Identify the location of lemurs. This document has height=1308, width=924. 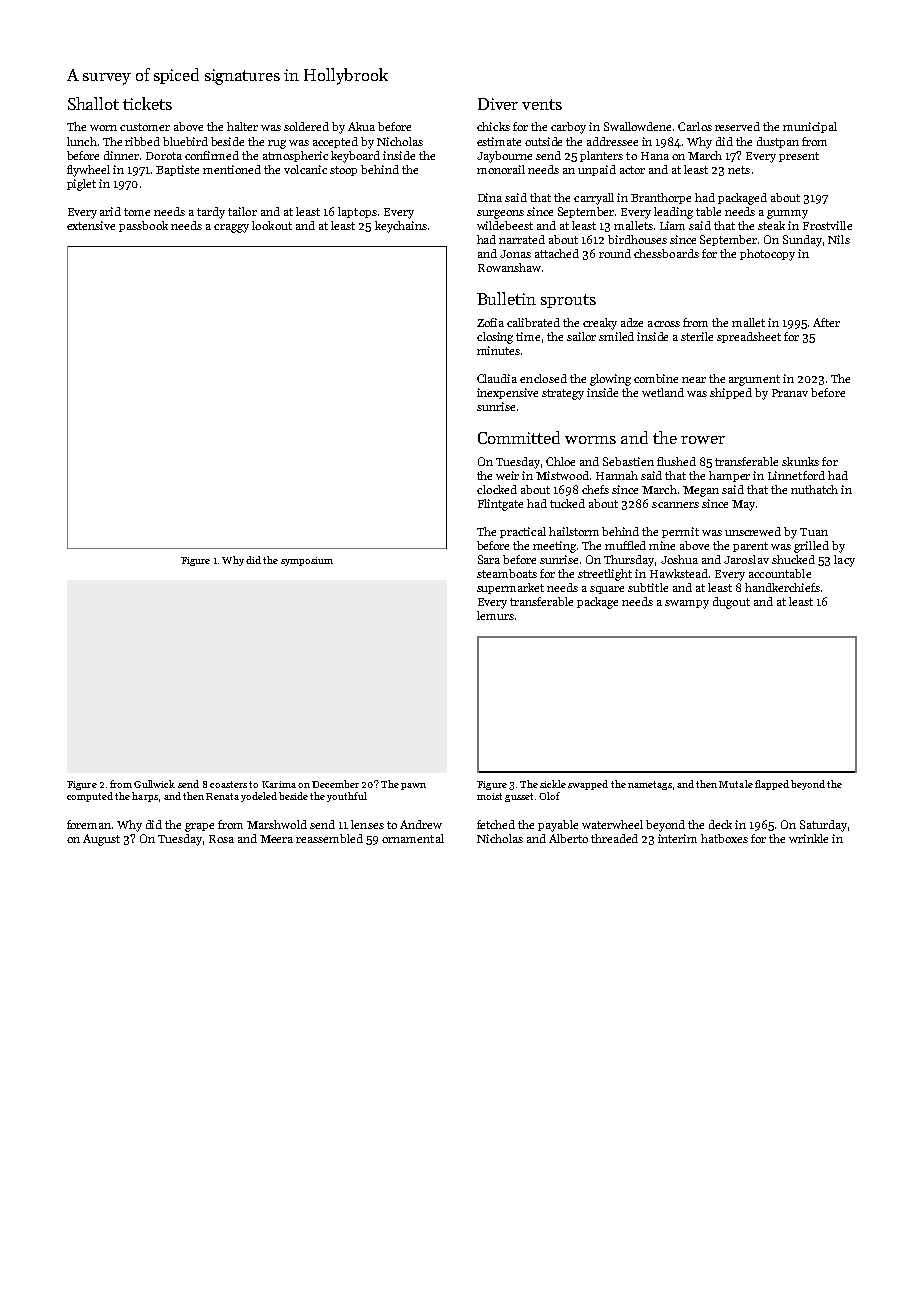
(495, 615).
